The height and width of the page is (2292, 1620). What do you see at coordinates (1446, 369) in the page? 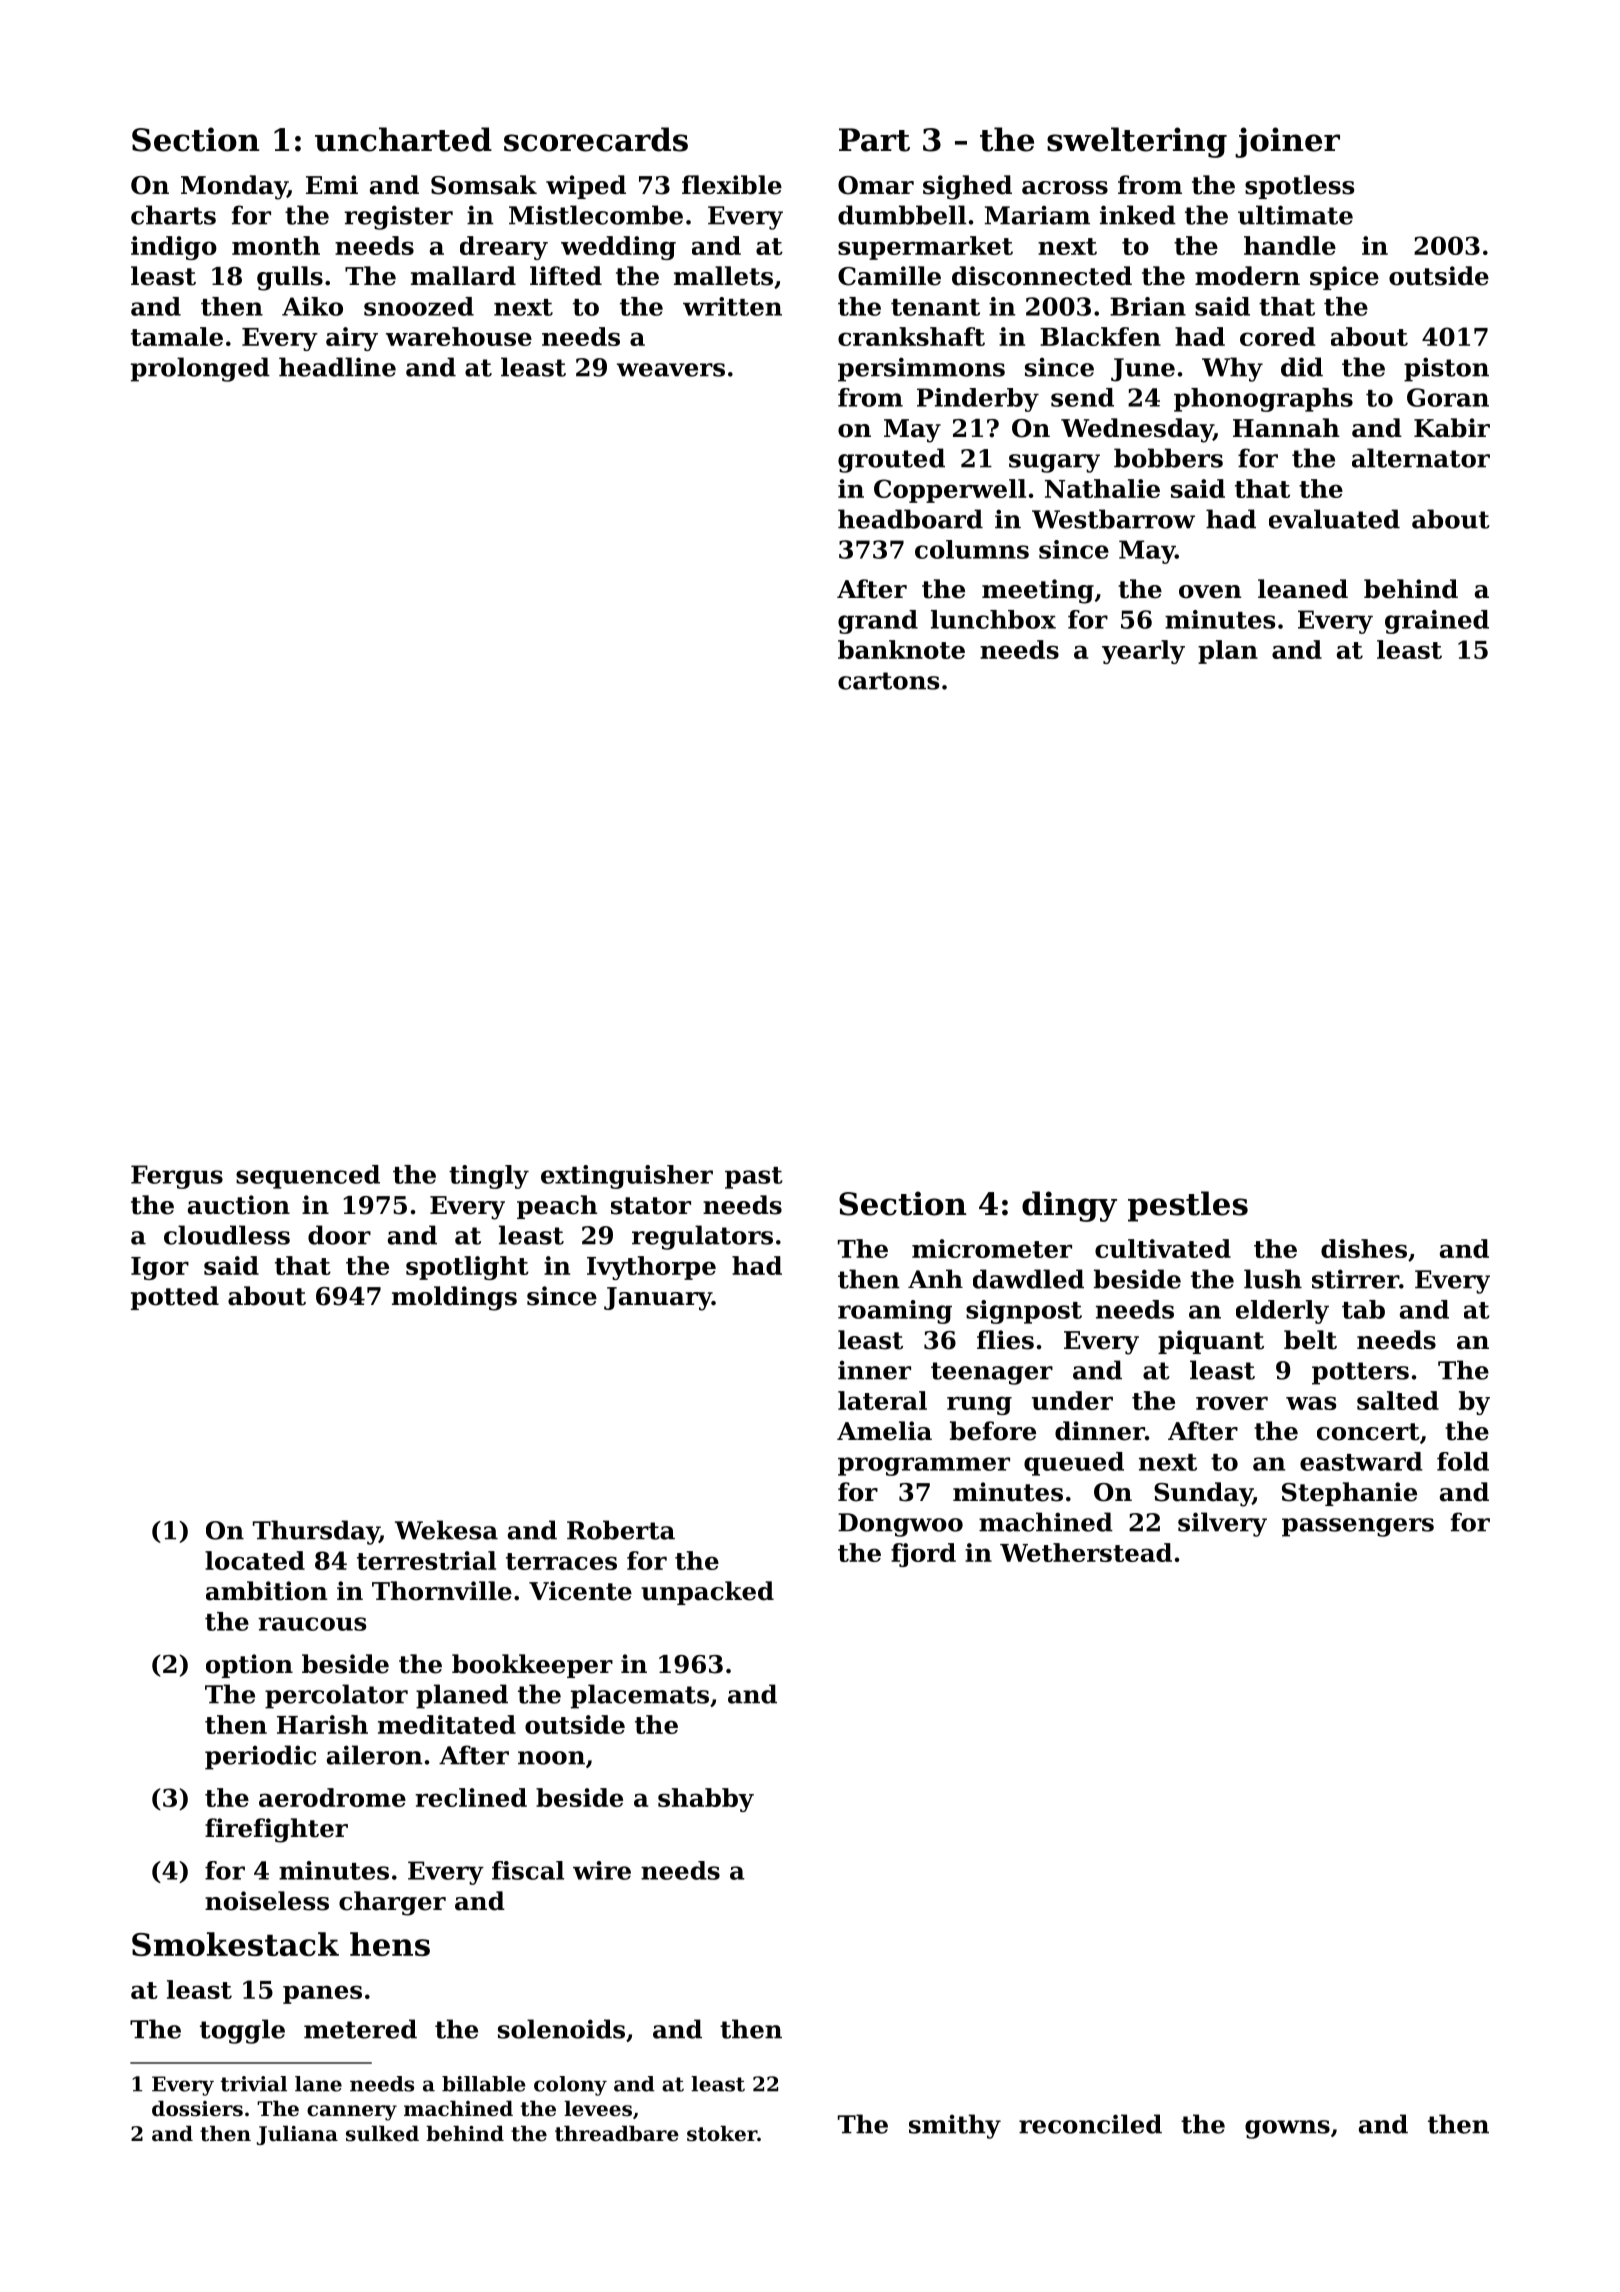
I see `piston` at bounding box center [1446, 369].
